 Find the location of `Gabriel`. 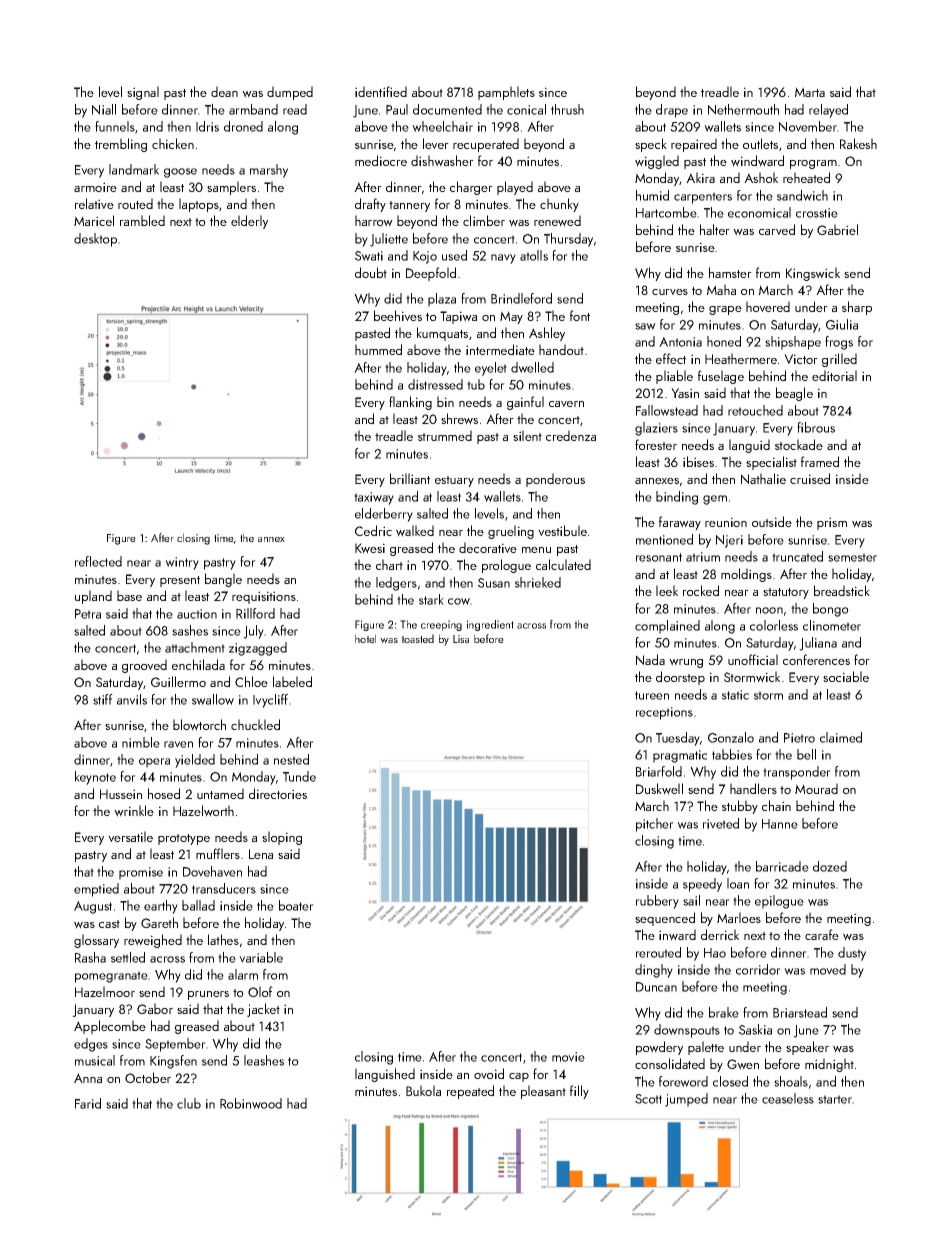

Gabriel is located at coordinates (837, 229).
